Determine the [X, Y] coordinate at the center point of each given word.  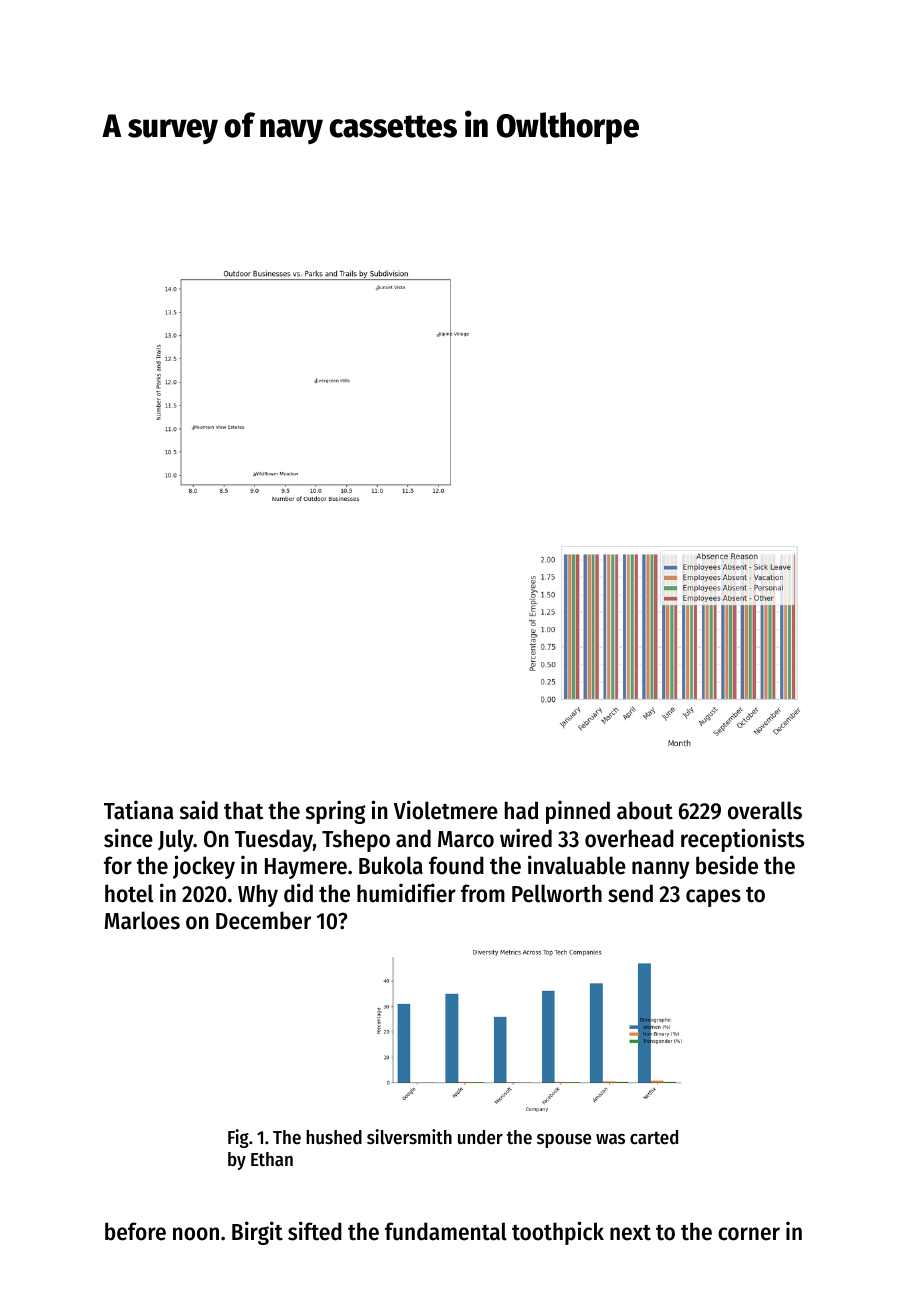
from [483, 893]
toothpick [558, 1233]
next [630, 1233]
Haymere [306, 868]
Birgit [257, 1233]
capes [713, 898]
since [128, 838]
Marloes [142, 920]
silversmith [409, 1137]
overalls [765, 810]
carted [654, 1137]
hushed [334, 1137]
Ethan [272, 1159]
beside [727, 865]
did [298, 893]
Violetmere [446, 810]
